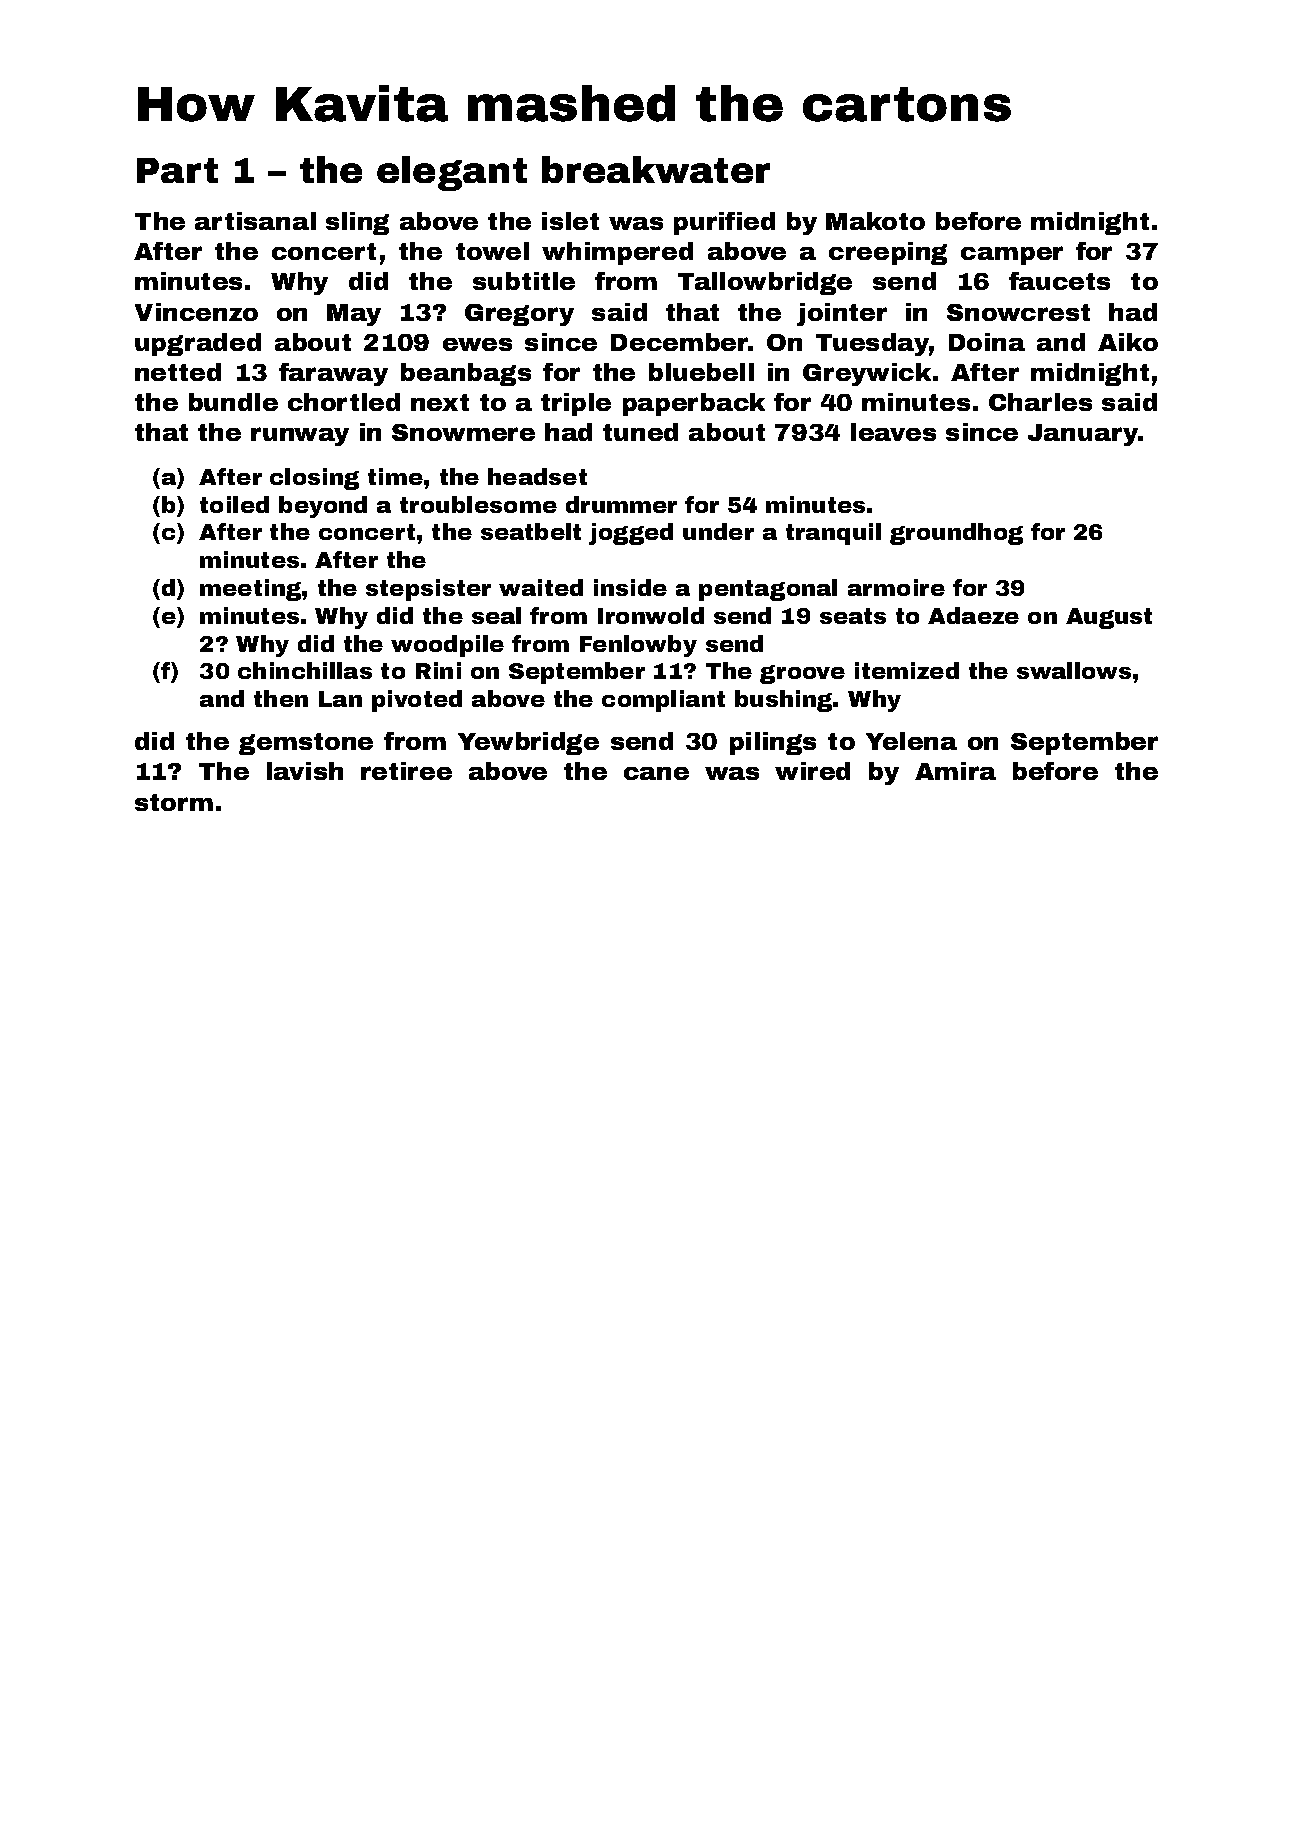 The image size is (1293, 1829). Describe the element at coordinates (305, 771) in the screenshot. I see `lavish` at that location.
